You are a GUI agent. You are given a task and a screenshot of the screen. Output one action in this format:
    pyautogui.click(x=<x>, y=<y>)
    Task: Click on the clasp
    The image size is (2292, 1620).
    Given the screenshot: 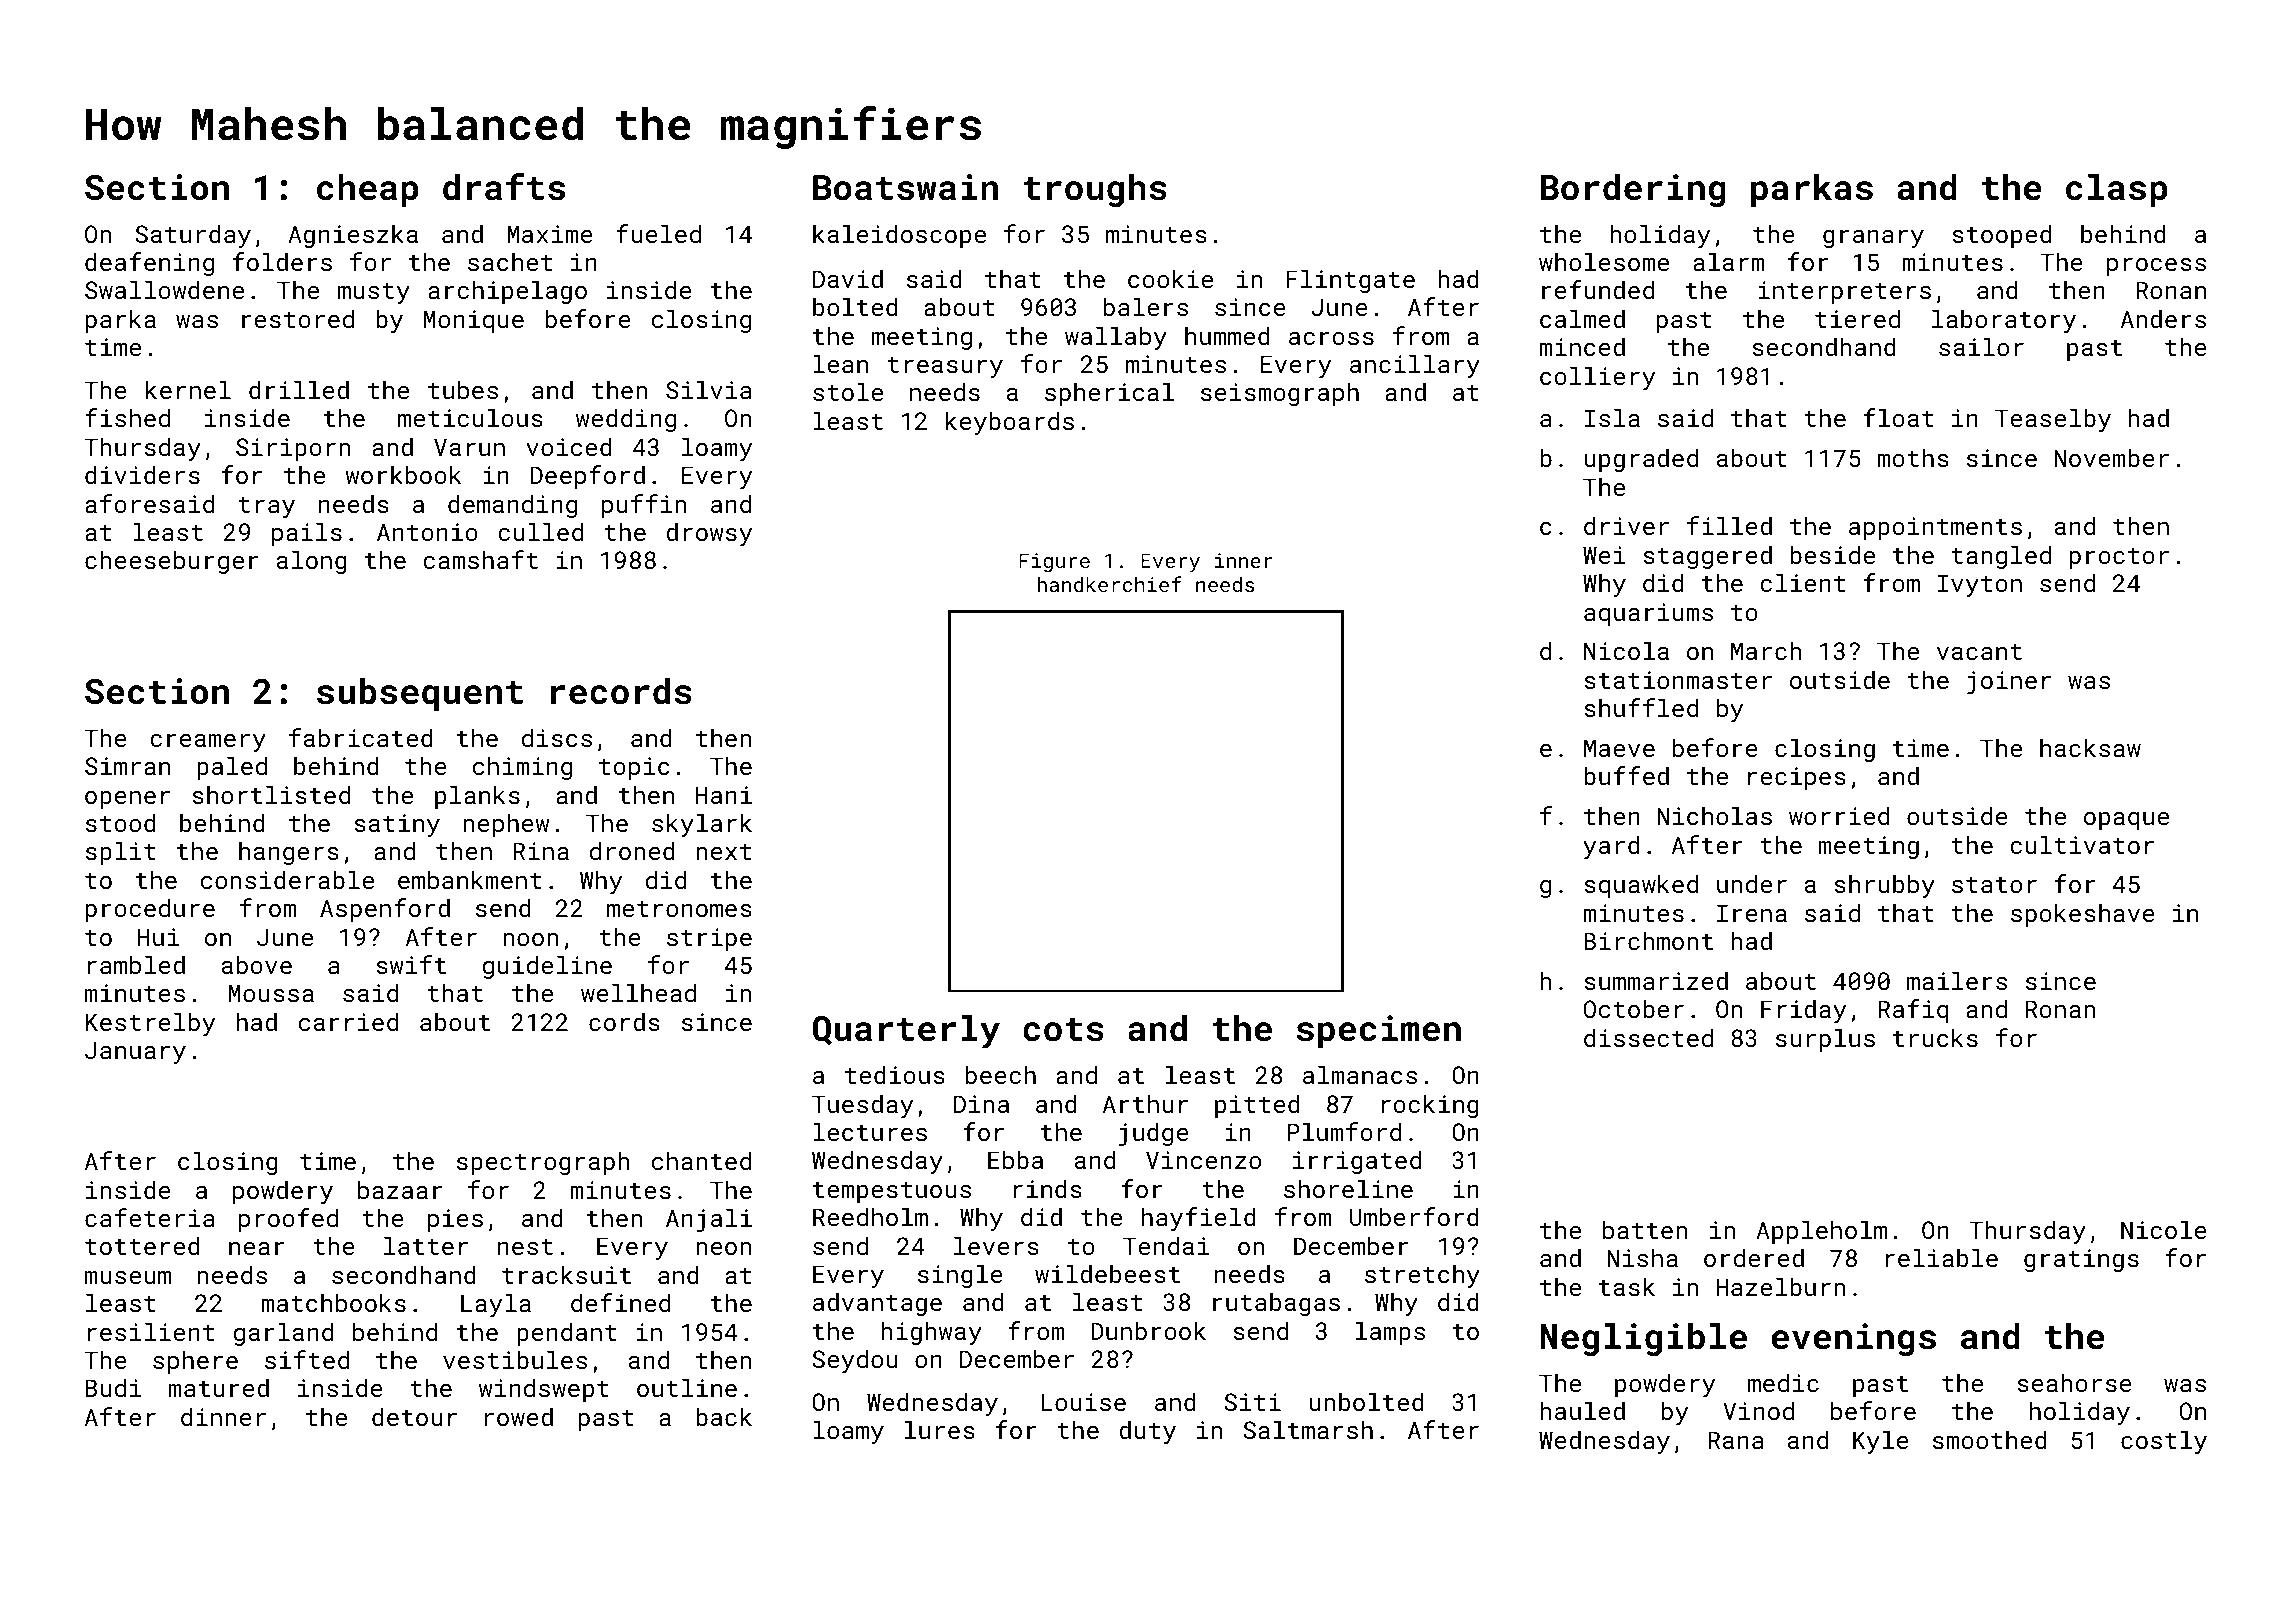 What is the action you would take?
    pyautogui.click(x=2117, y=190)
